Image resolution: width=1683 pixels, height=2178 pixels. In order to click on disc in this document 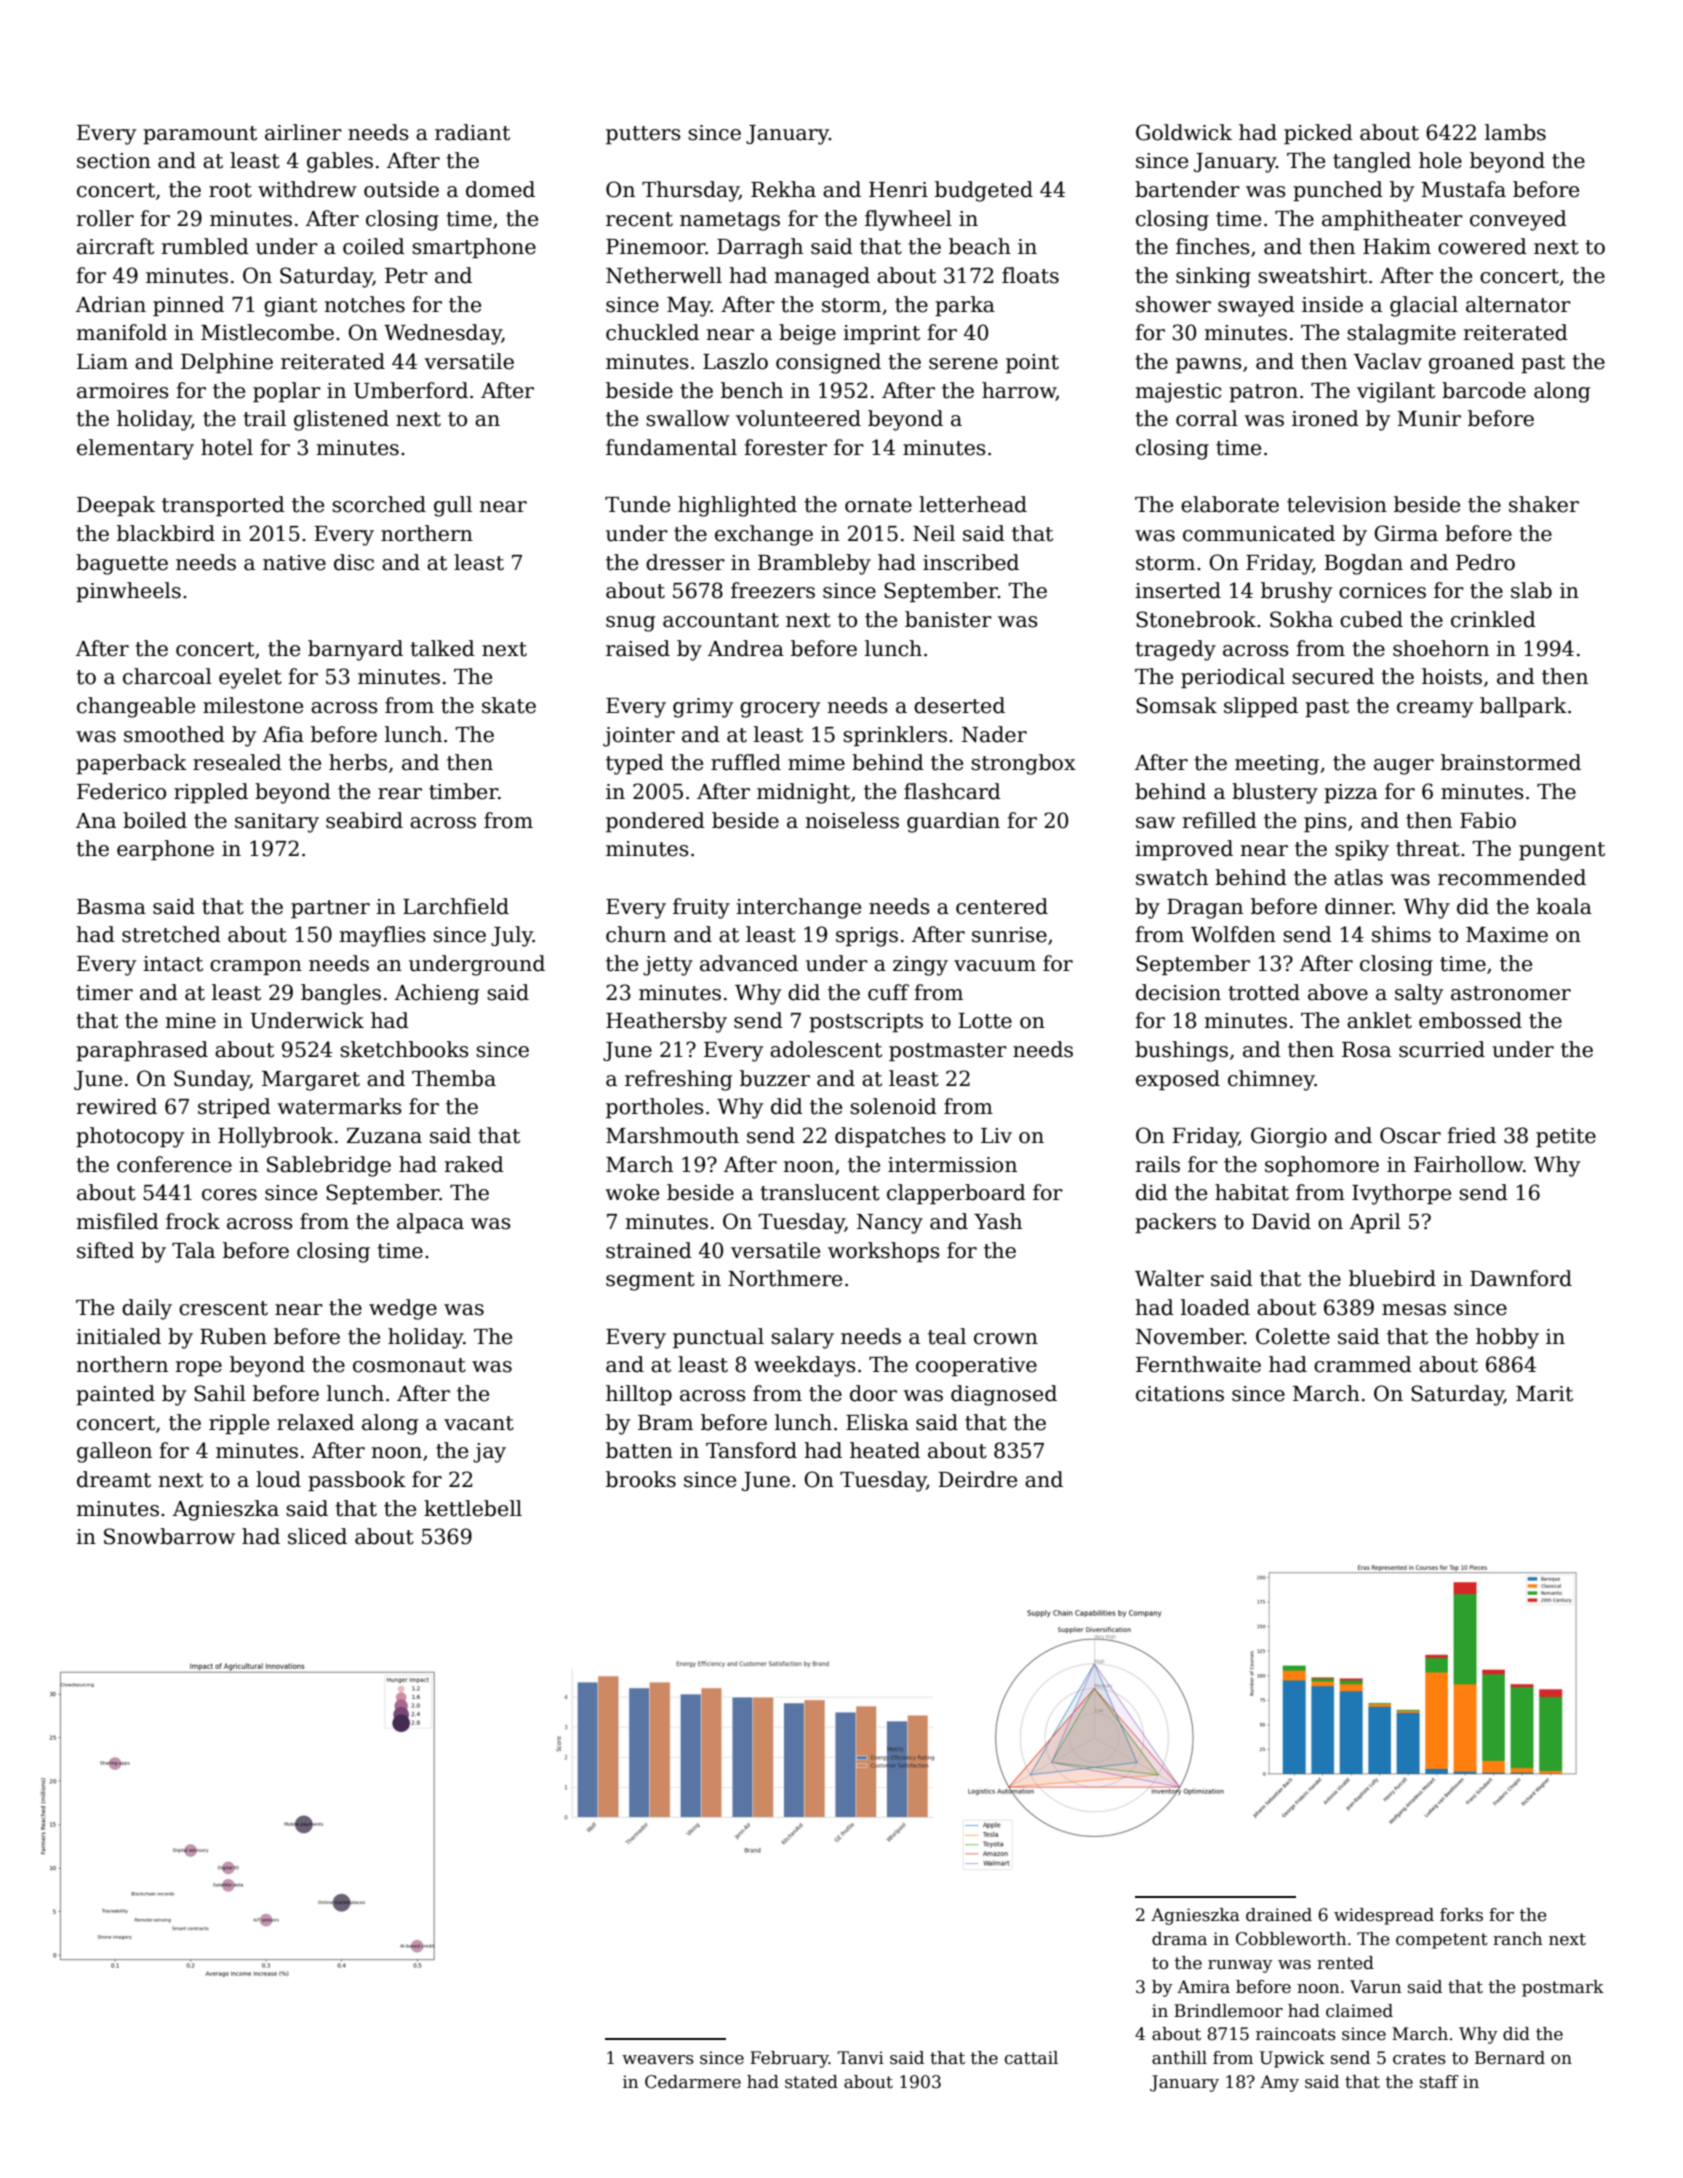, I will do `click(354, 562)`.
